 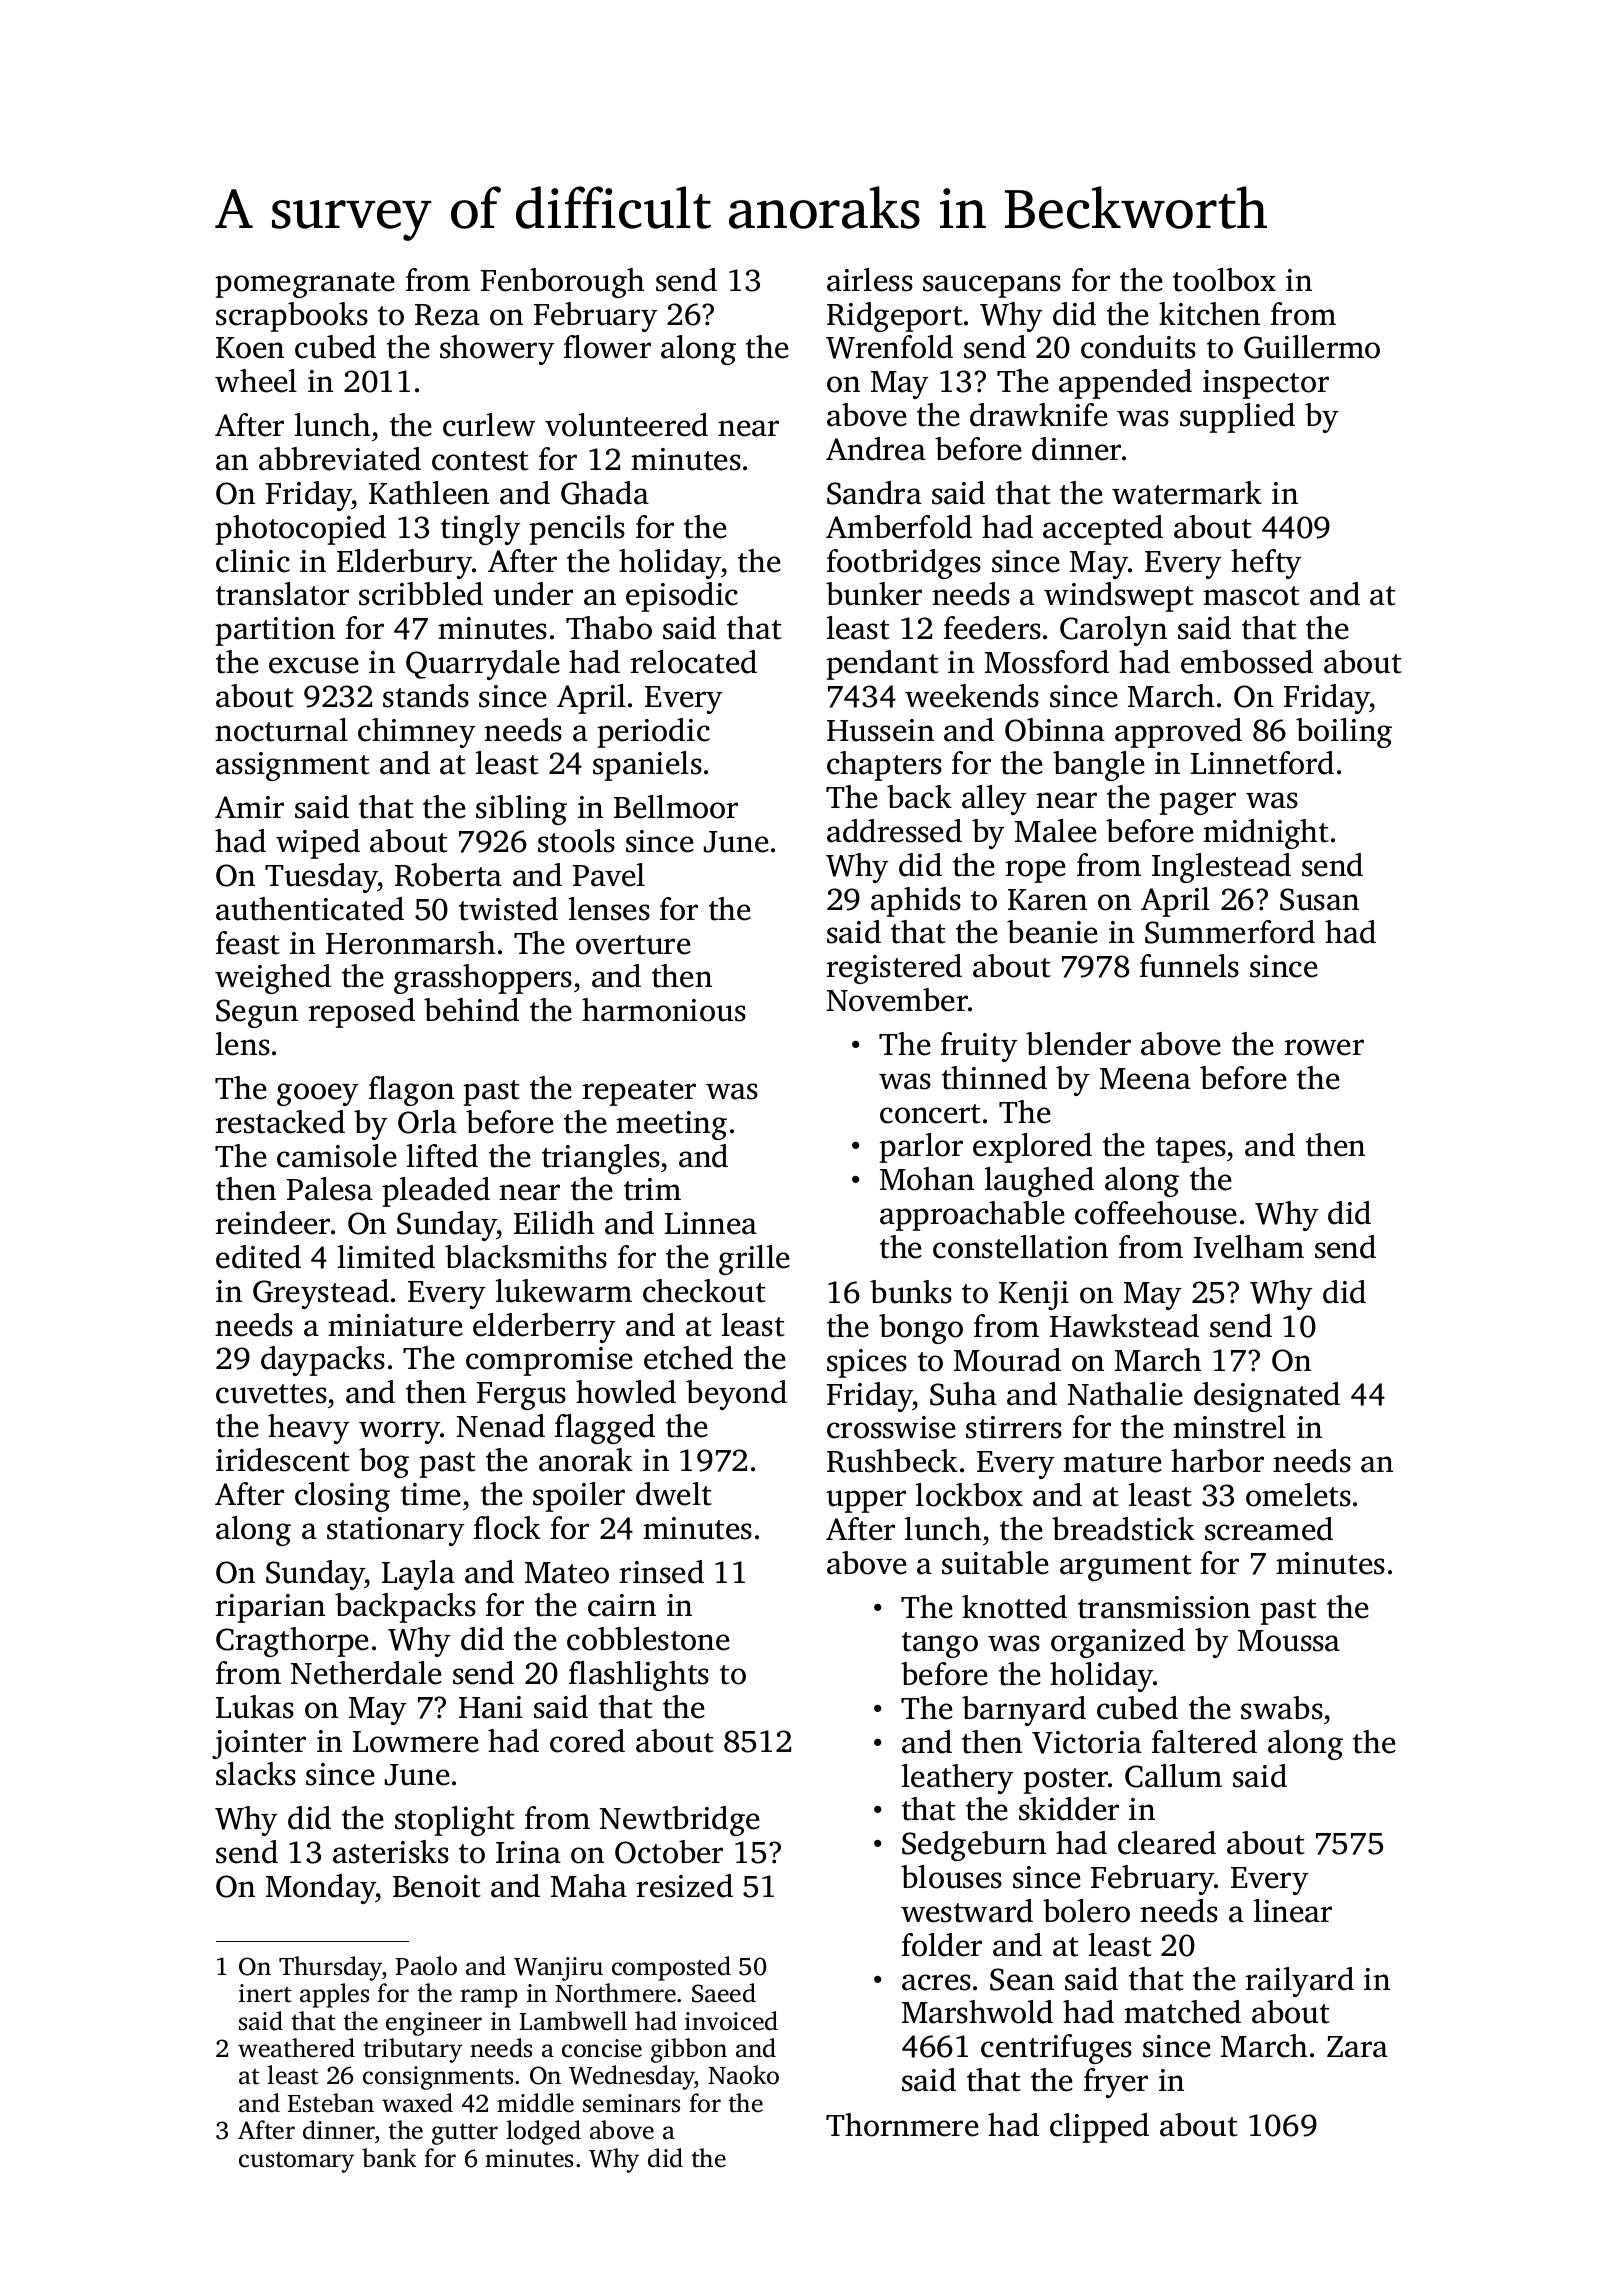 I want to click on Hawkstead, so click(x=1124, y=1326).
